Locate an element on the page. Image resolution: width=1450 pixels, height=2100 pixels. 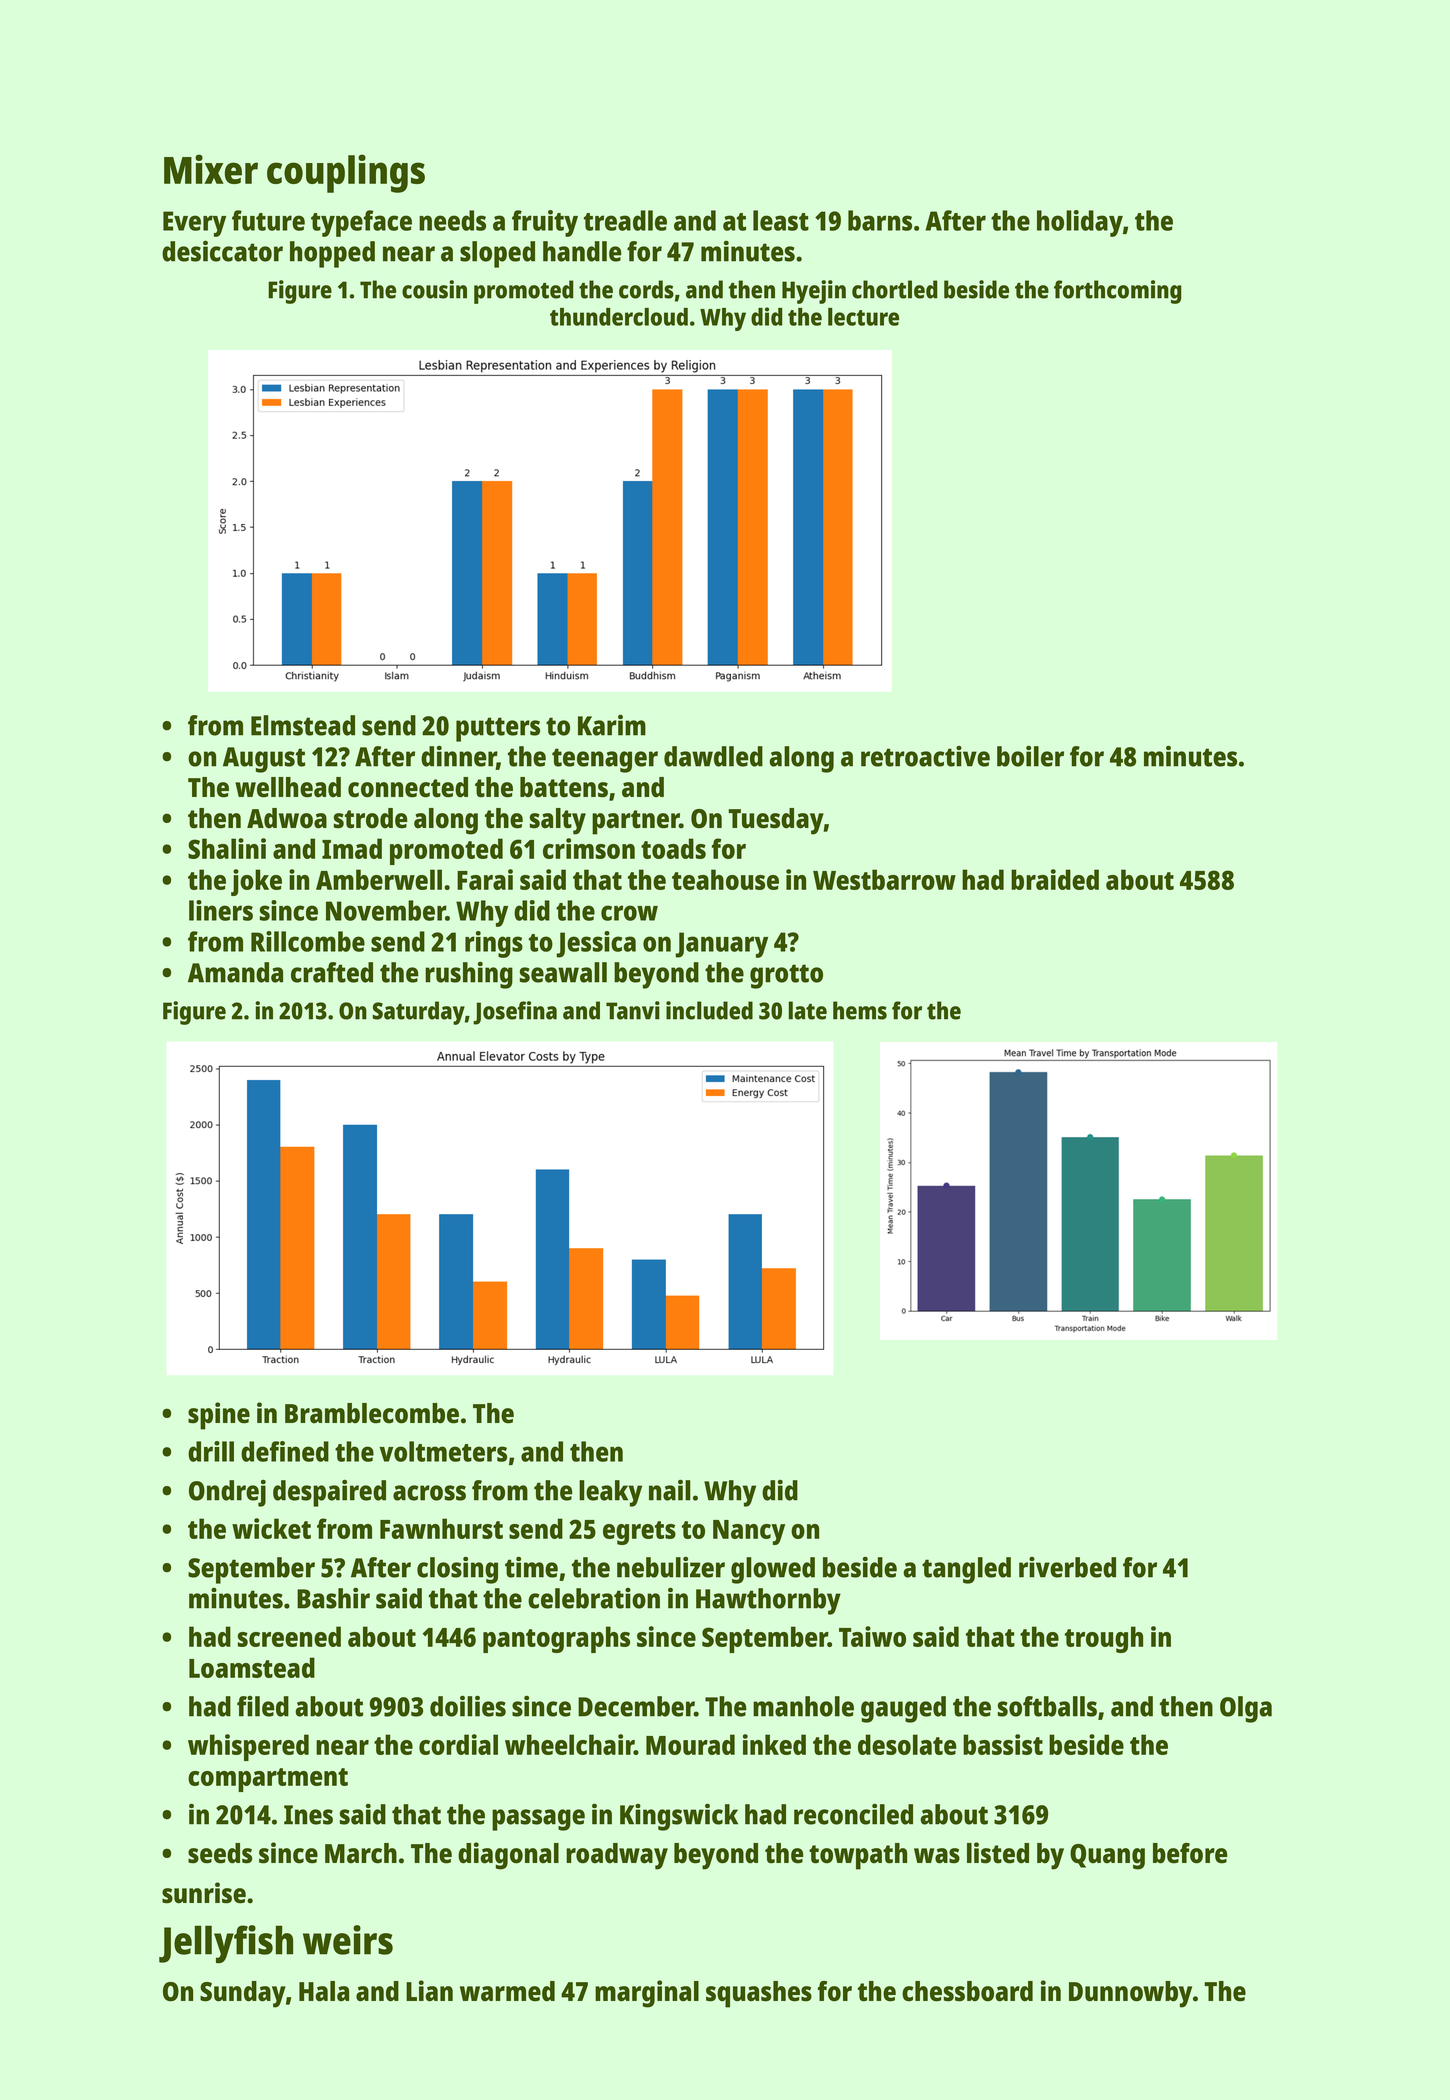
riverbed is located at coordinates (1067, 1567).
